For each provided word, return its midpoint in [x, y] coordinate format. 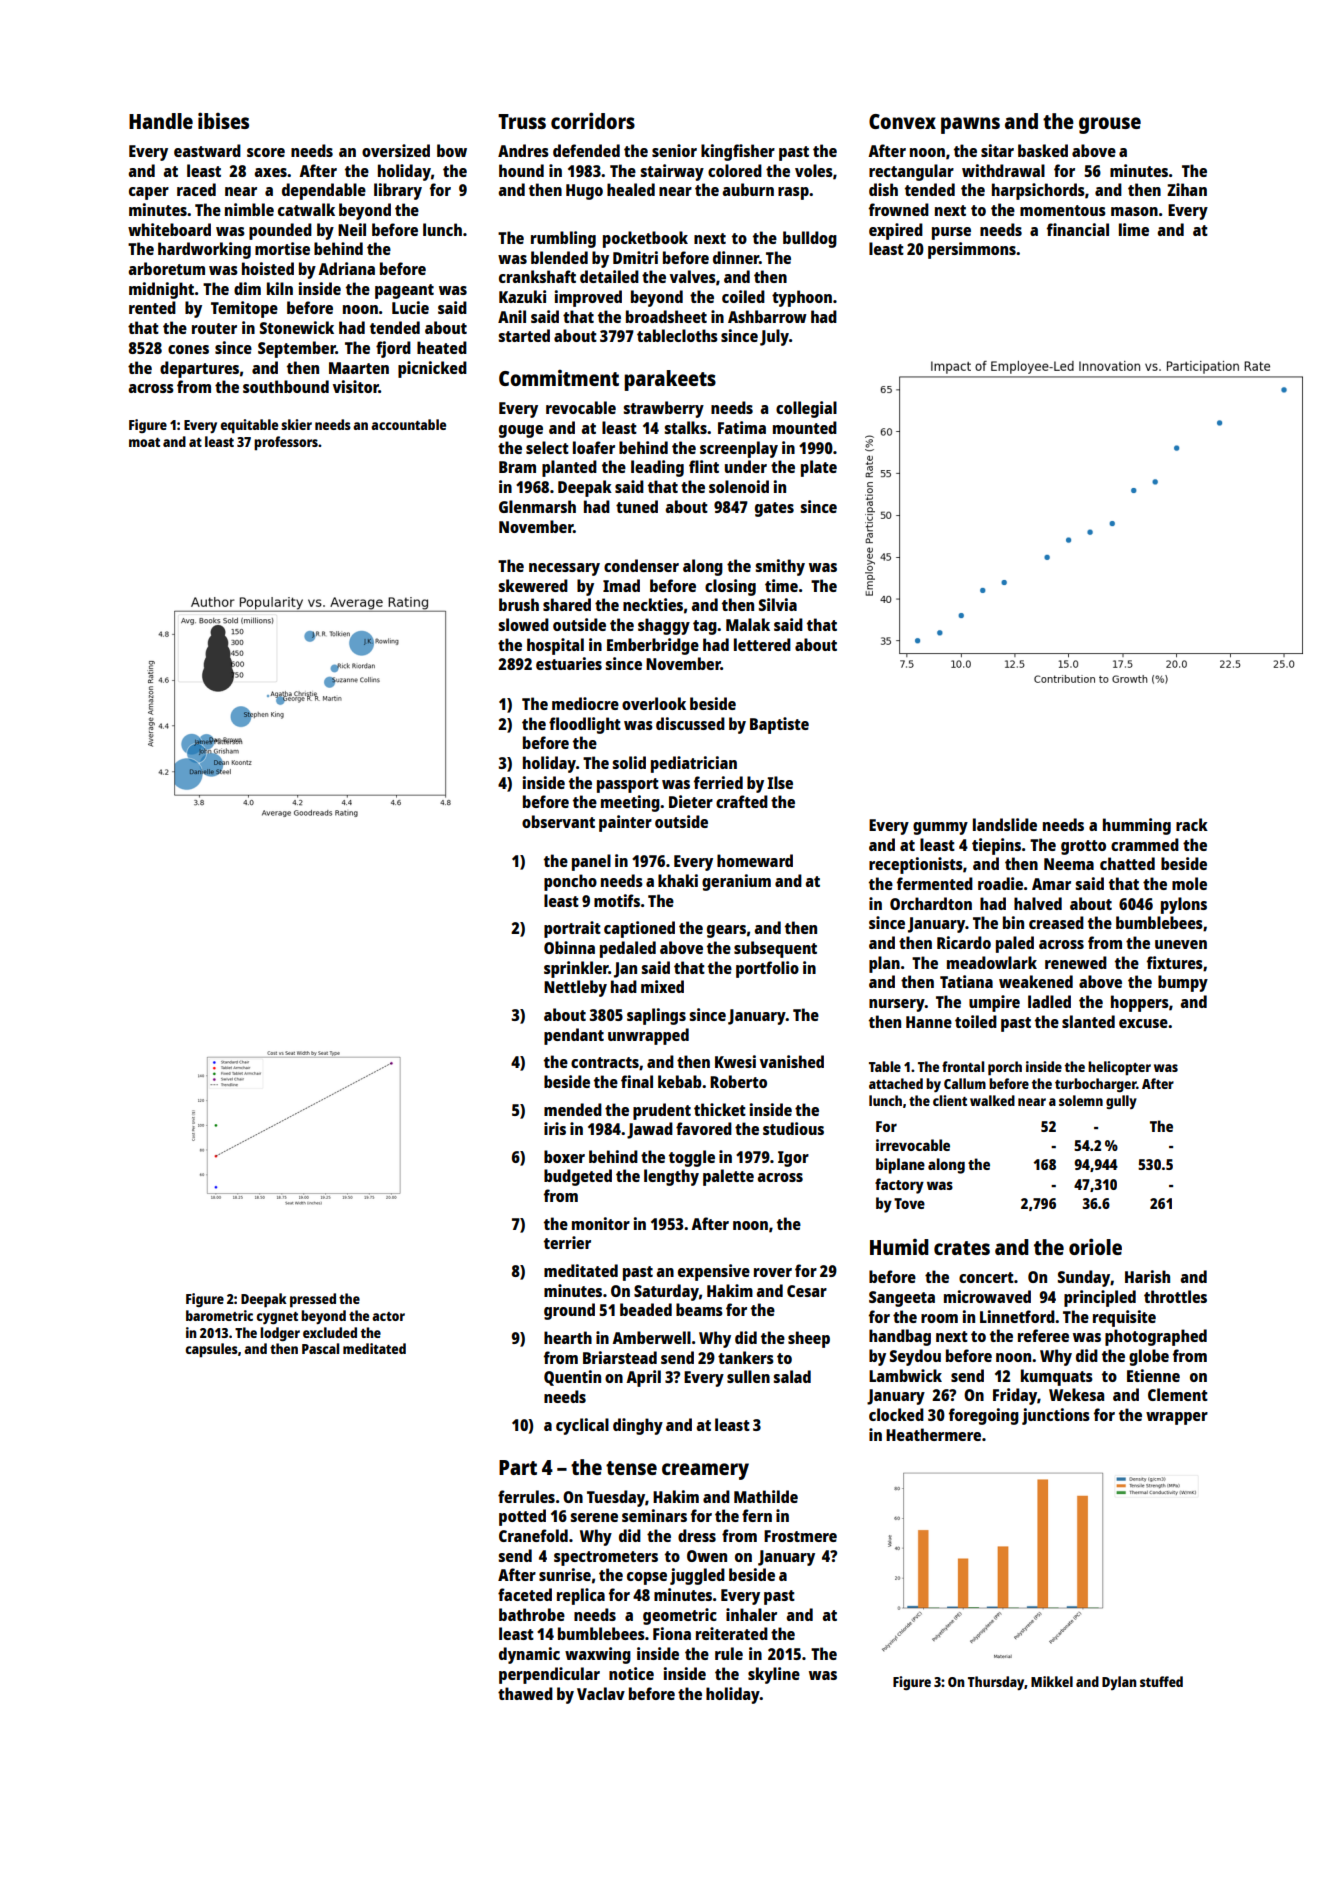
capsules [211, 1350]
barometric [219, 1315]
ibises [223, 120]
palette [728, 1177]
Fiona [672, 1633]
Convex [902, 121]
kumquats [1057, 1377]
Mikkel [1052, 1681]
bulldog [810, 239]
